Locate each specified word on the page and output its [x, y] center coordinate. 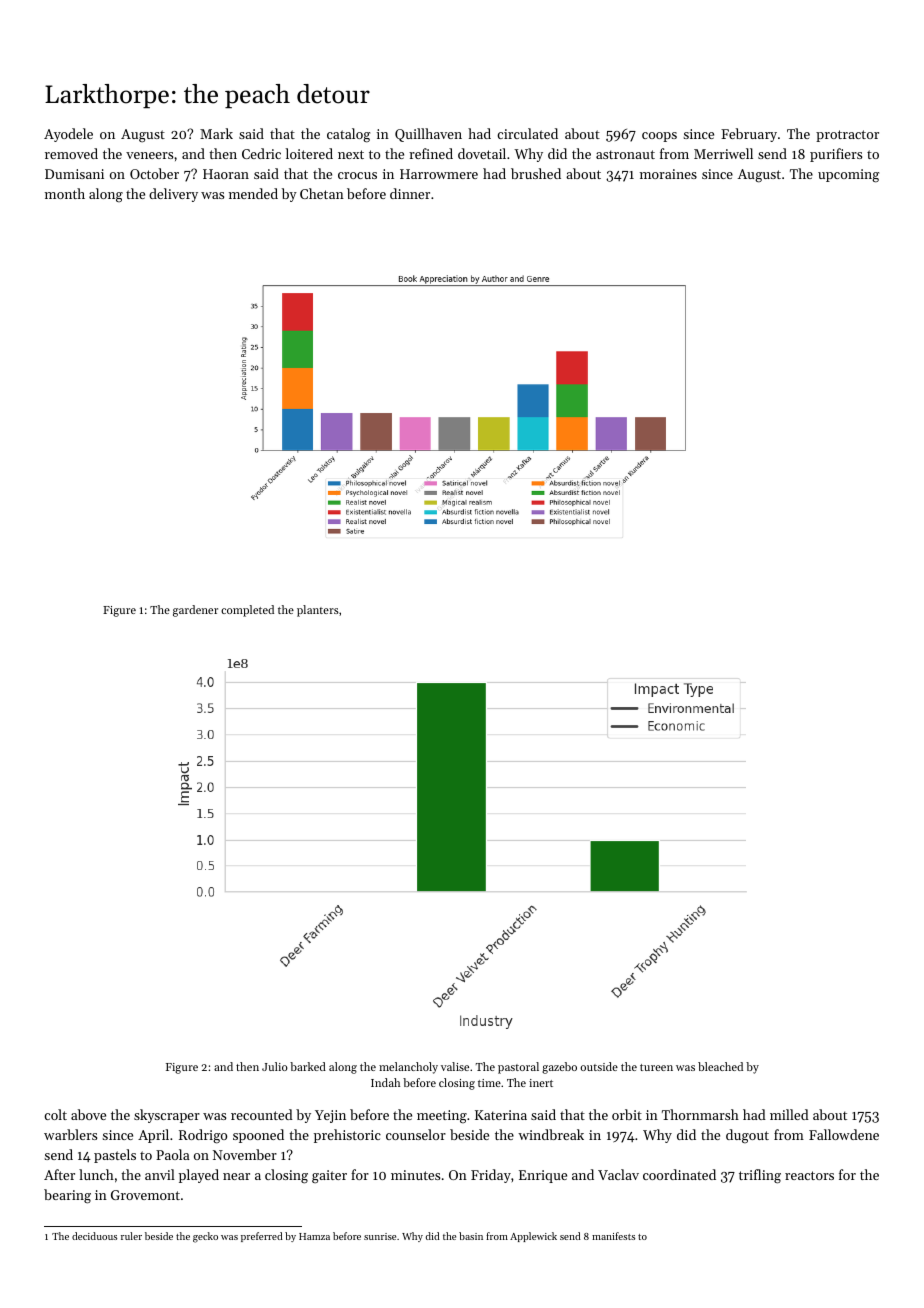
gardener [195, 611]
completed [247, 611]
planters [318, 611]
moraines [668, 174]
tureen [656, 1067]
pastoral [518, 1068]
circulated [527, 133]
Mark [216, 133]
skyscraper [167, 1116]
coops [659, 137]
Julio [275, 1066]
